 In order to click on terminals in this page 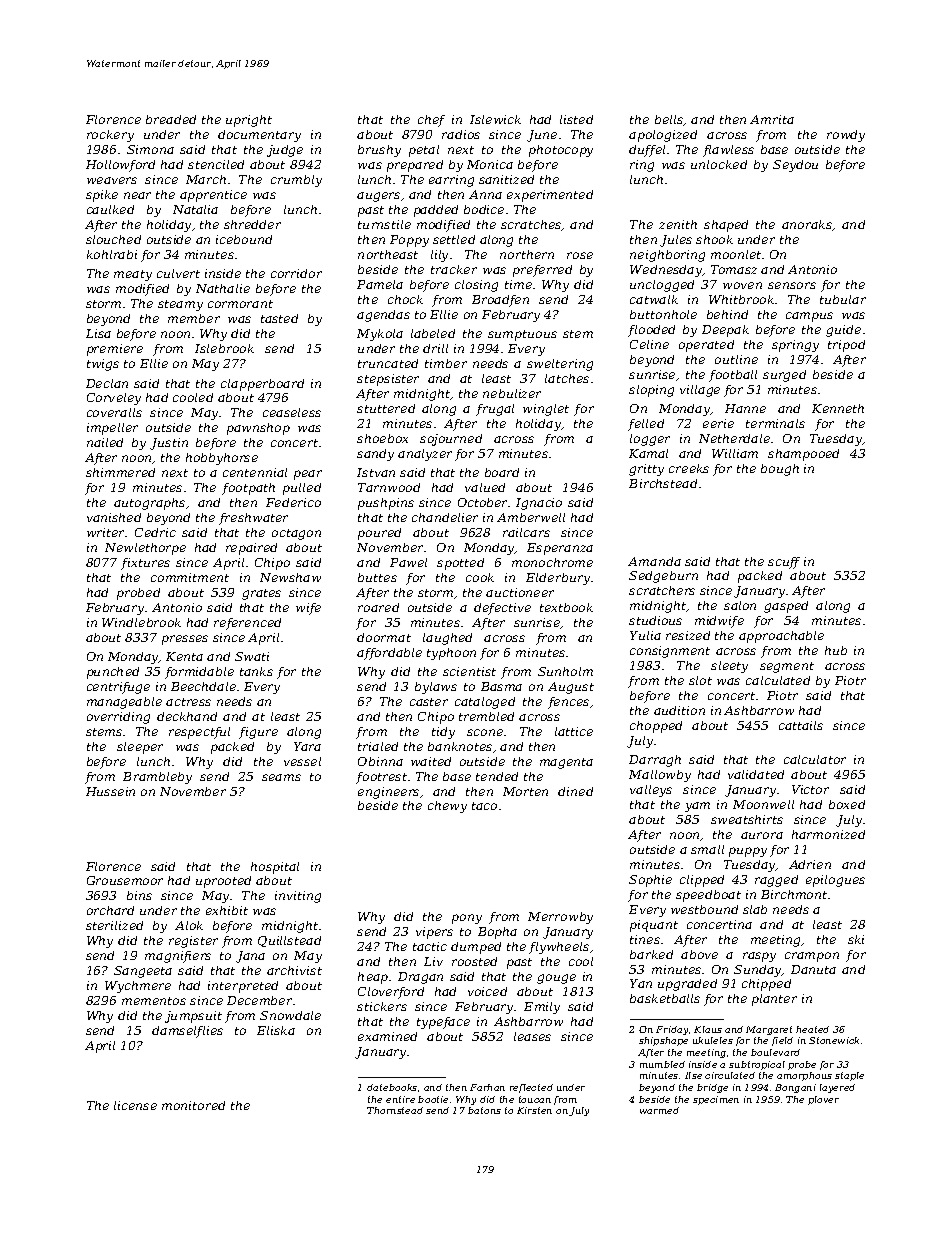, I will do `click(775, 423)`.
